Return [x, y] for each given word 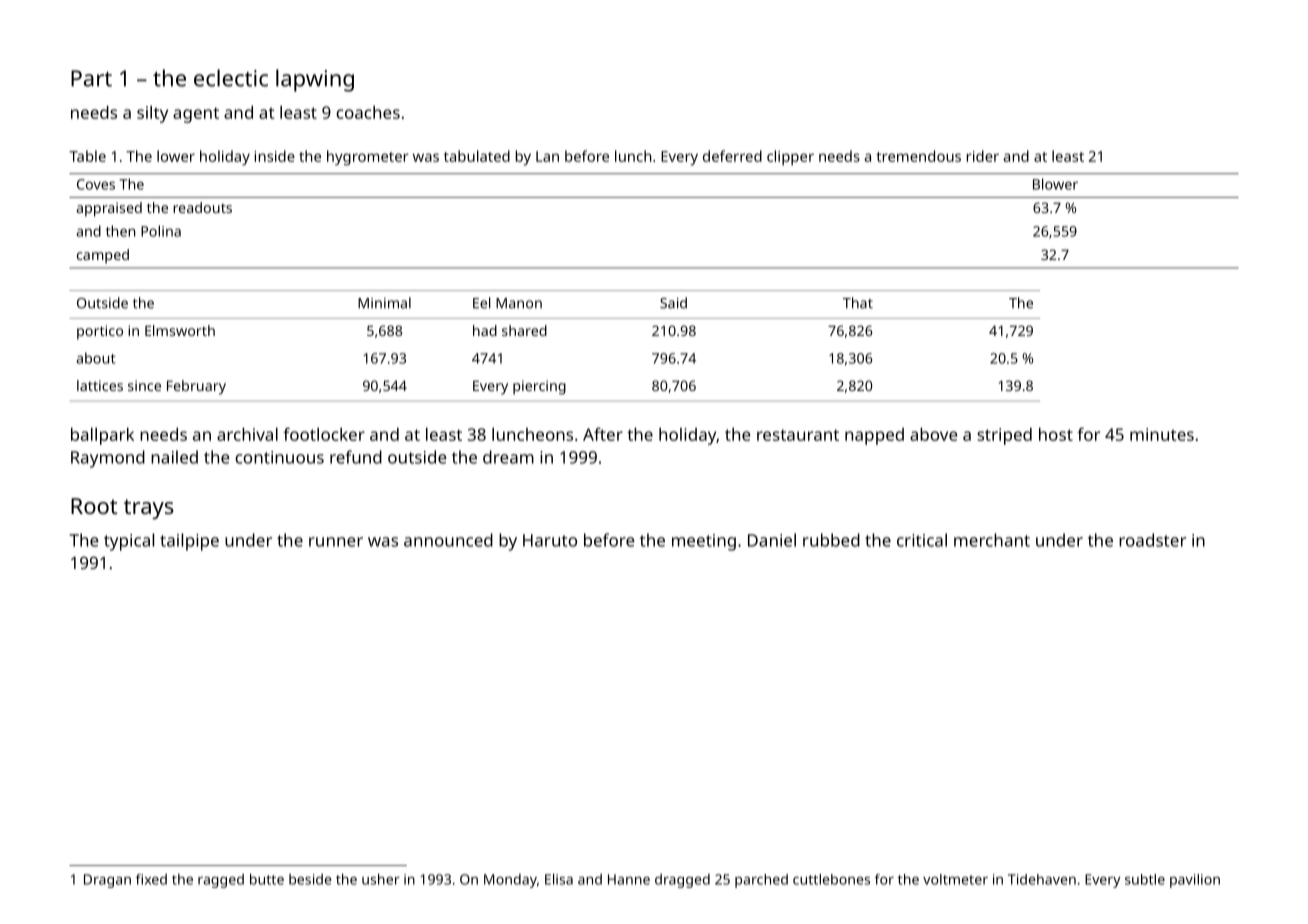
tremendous [918, 156]
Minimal [384, 303]
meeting [704, 542]
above [934, 434]
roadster [1152, 540]
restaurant [798, 435]
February [196, 387]
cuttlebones [831, 879]
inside [274, 156]
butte [267, 879]
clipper [790, 158]
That [858, 303]
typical [129, 542]
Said [673, 303]
